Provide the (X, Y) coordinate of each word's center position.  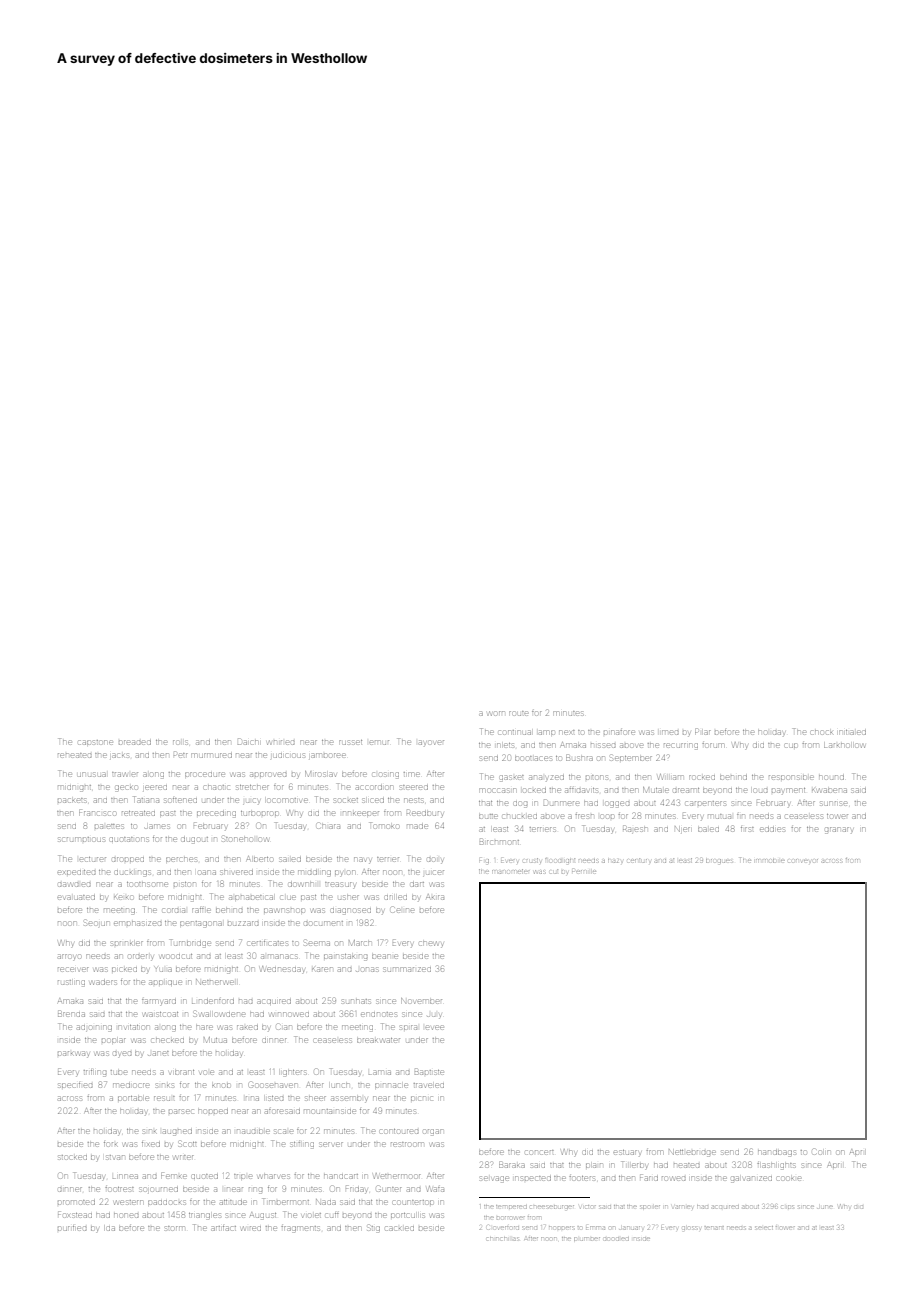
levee (434, 1027)
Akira (435, 897)
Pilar (702, 732)
